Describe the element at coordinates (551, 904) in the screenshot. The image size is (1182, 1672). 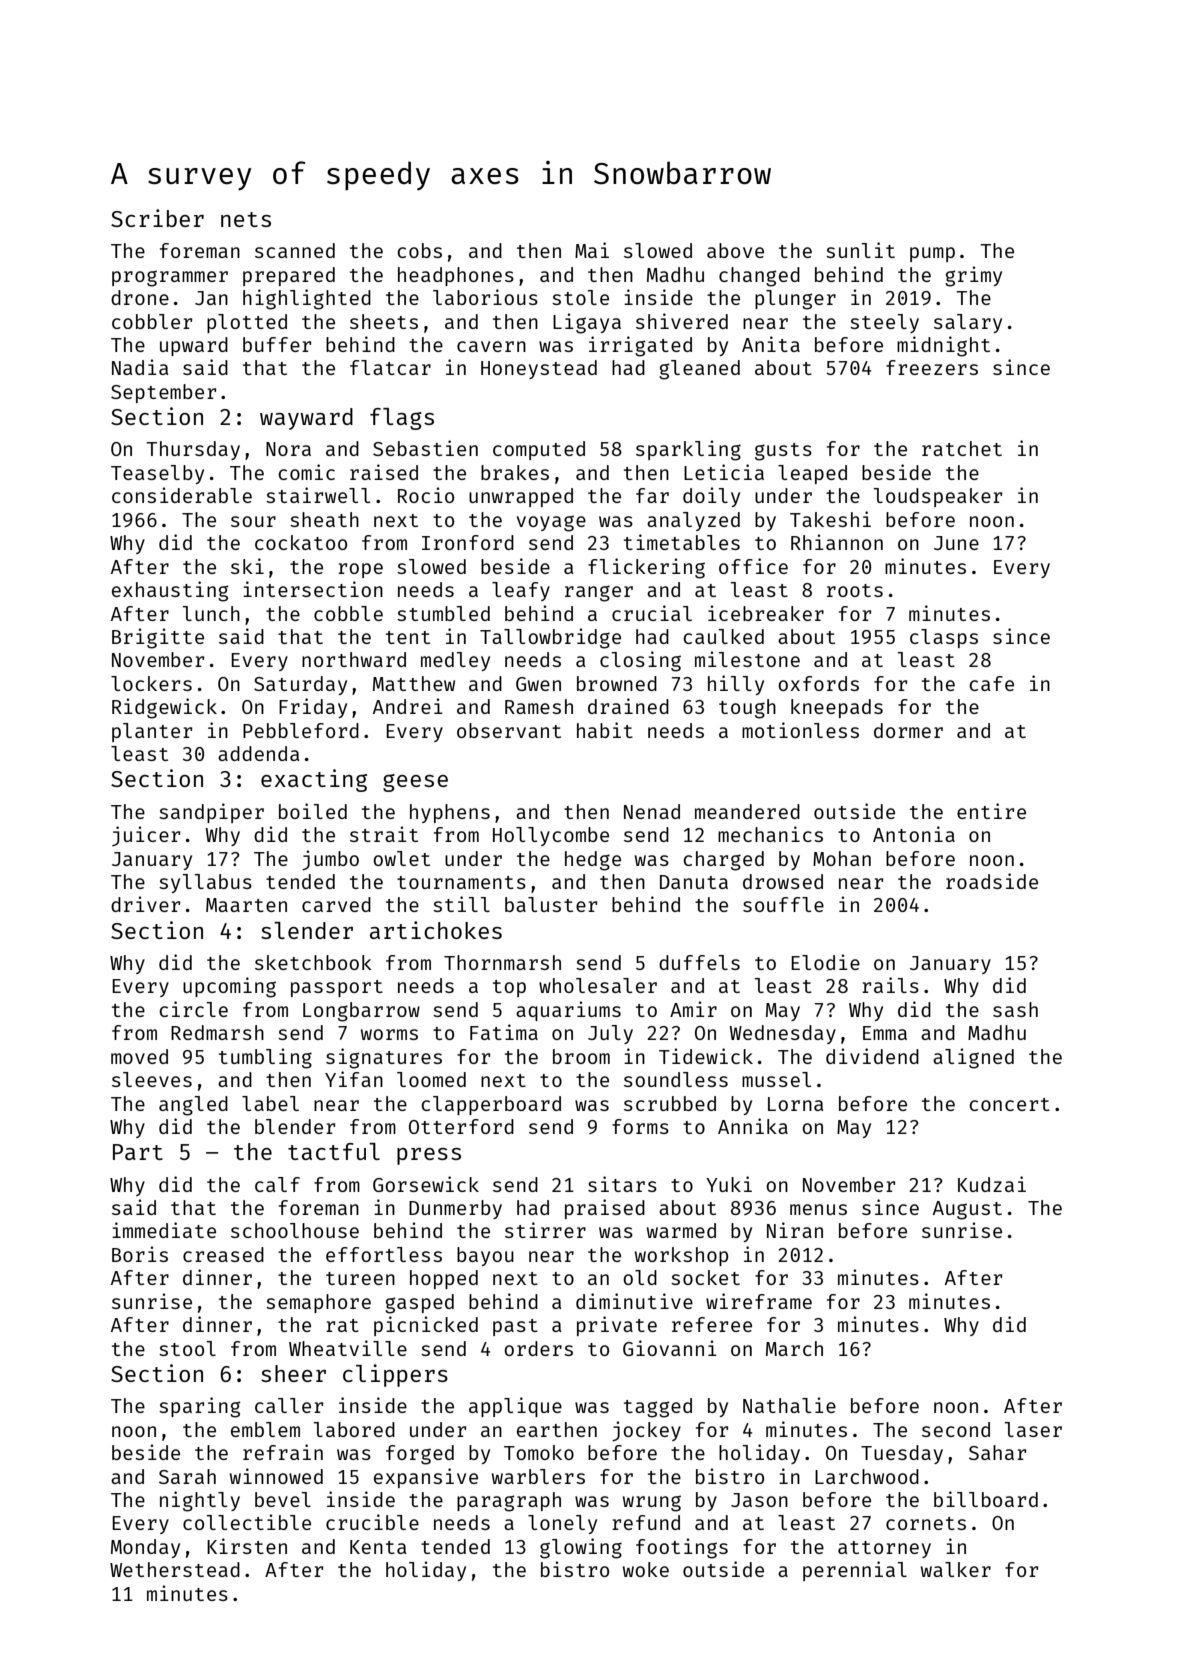
I see `baluster` at that location.
